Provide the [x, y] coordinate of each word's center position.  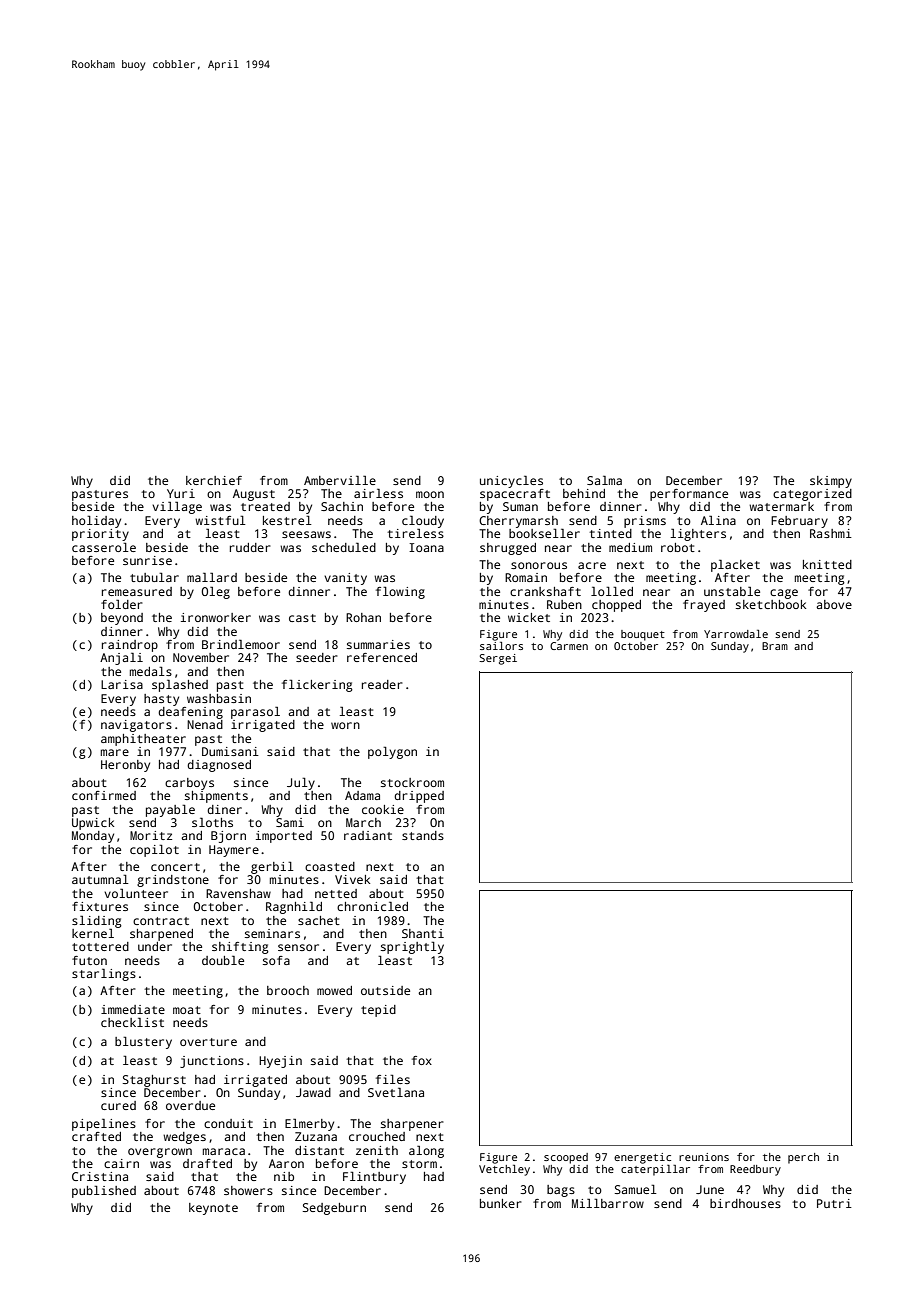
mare [115, 752]
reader [382, 684]
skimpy [831, 482]
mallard [212, 577]
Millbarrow [608, 1203]
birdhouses [745, 1203]
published [104, 1192]
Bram [775, 646]
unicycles [511, 482]
